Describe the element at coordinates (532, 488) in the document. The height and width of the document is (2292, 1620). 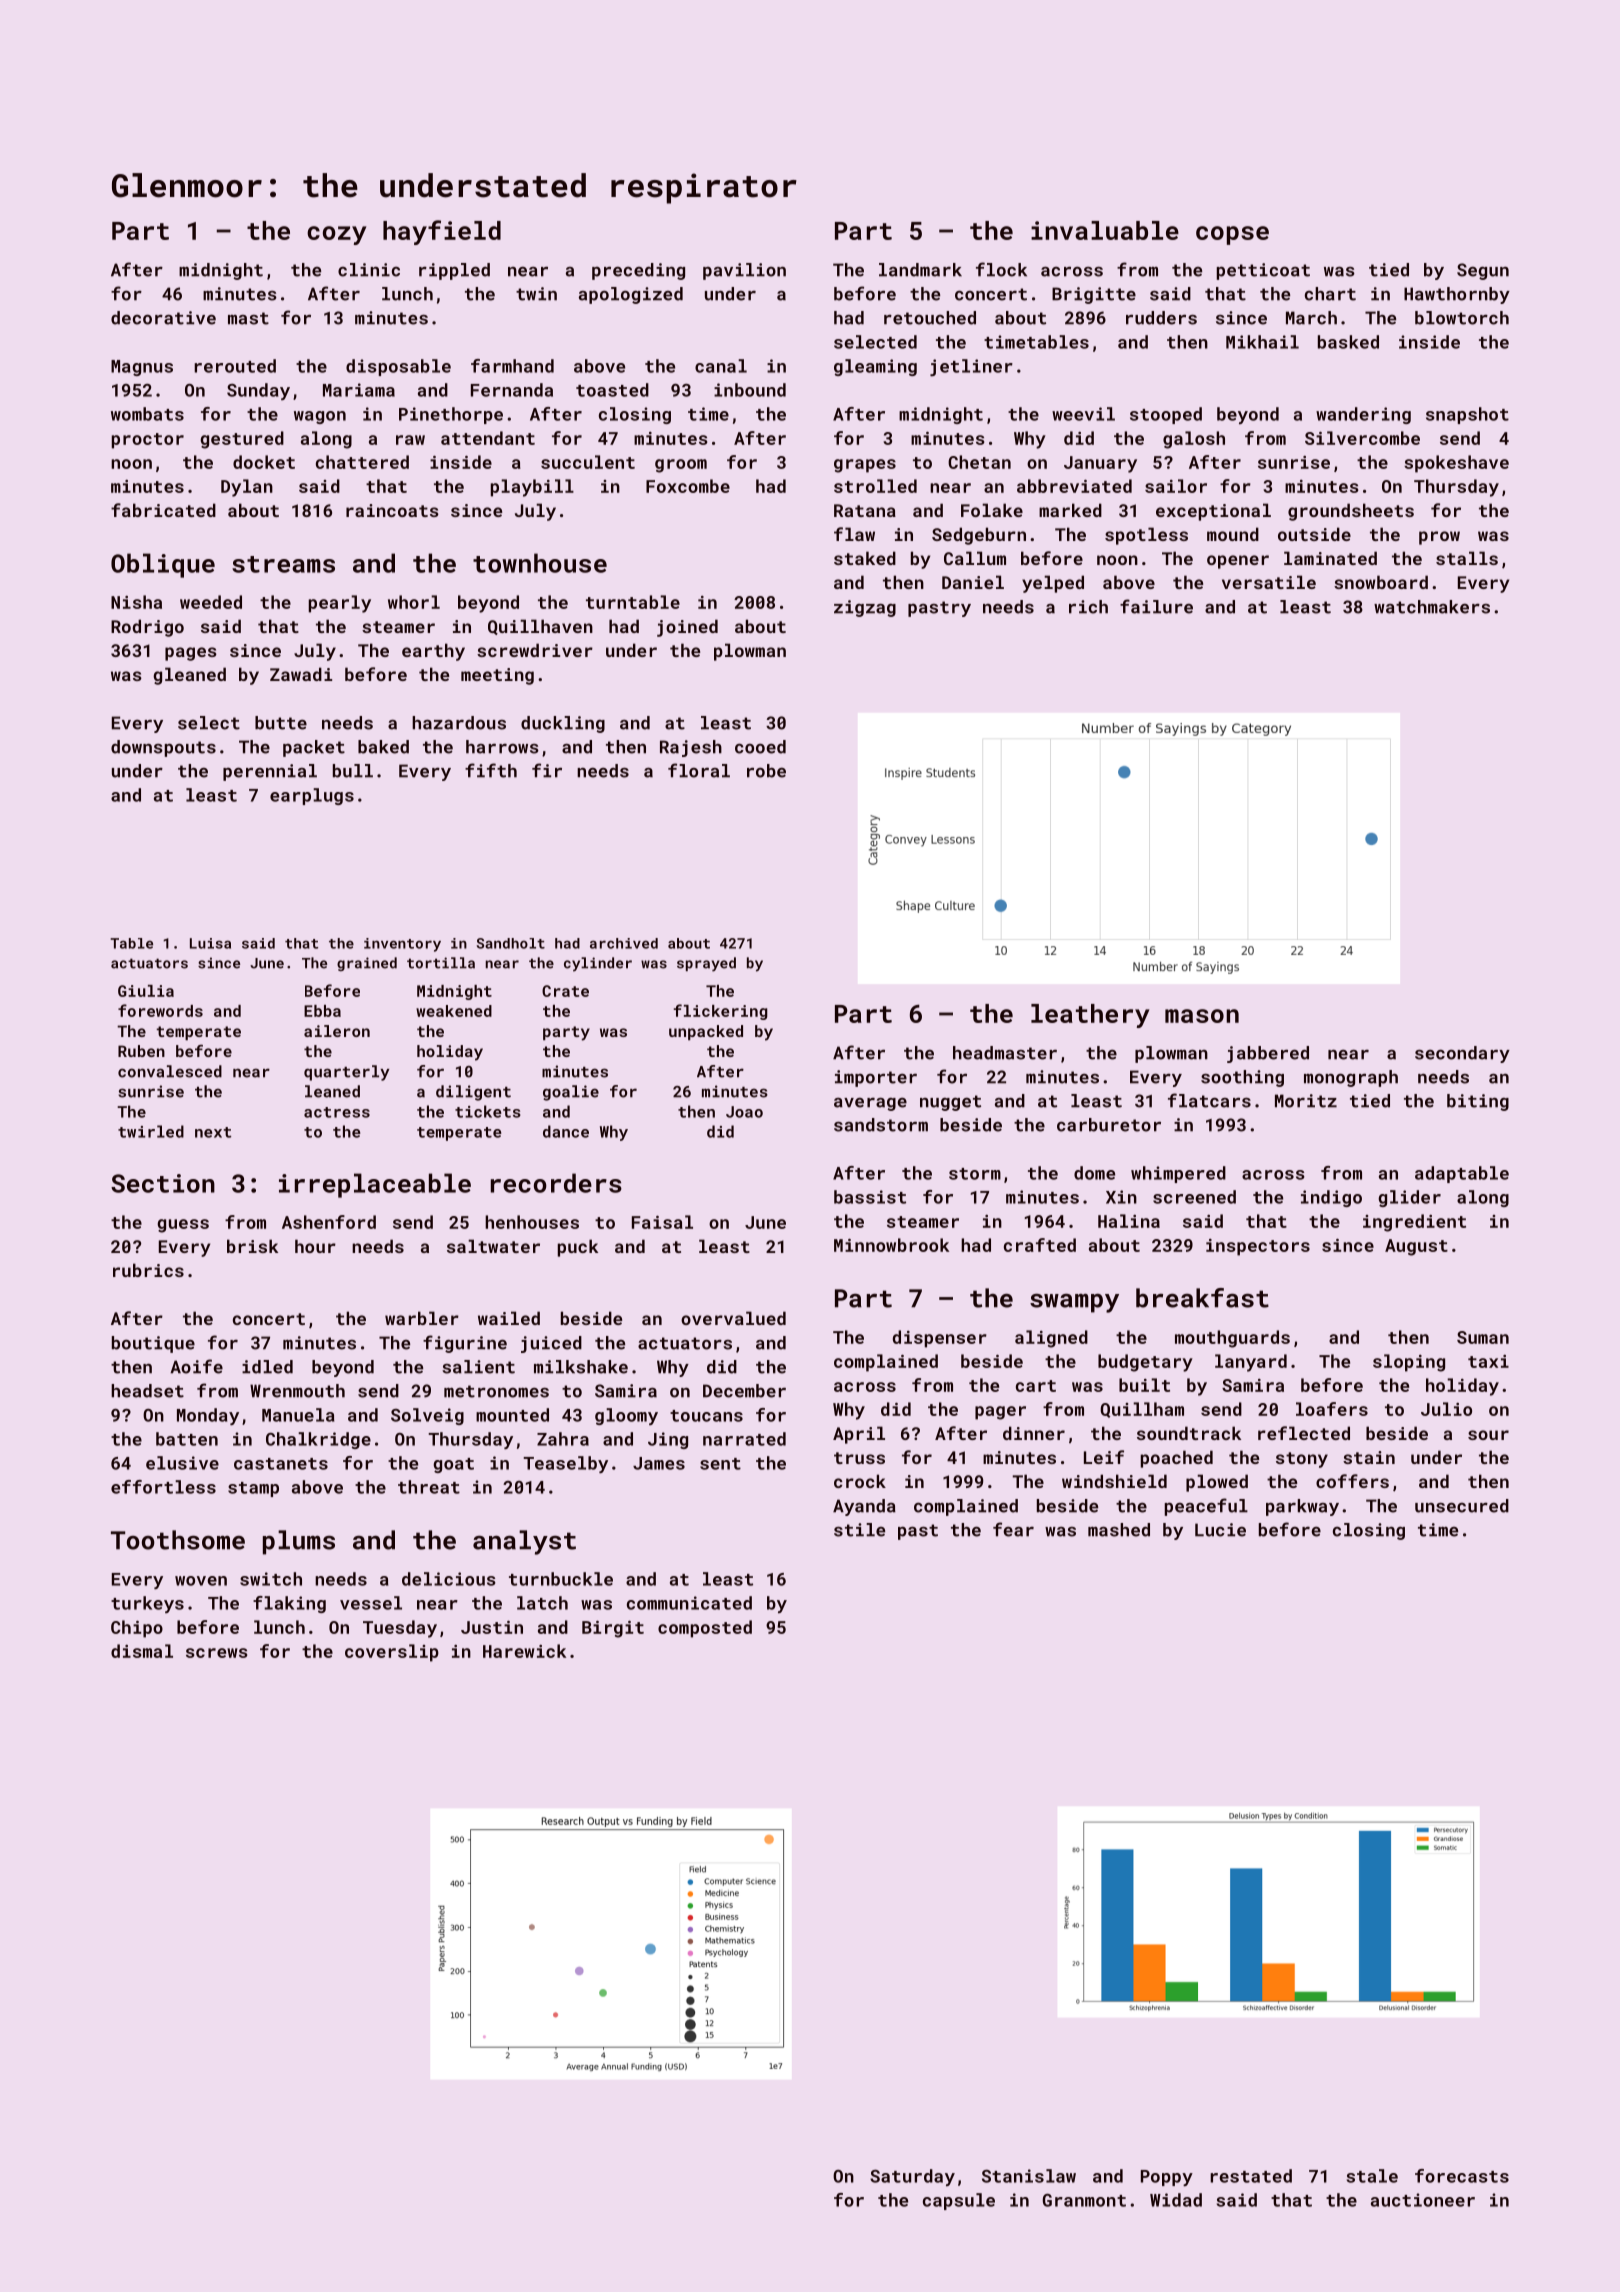
I see `playbill` at that location.
